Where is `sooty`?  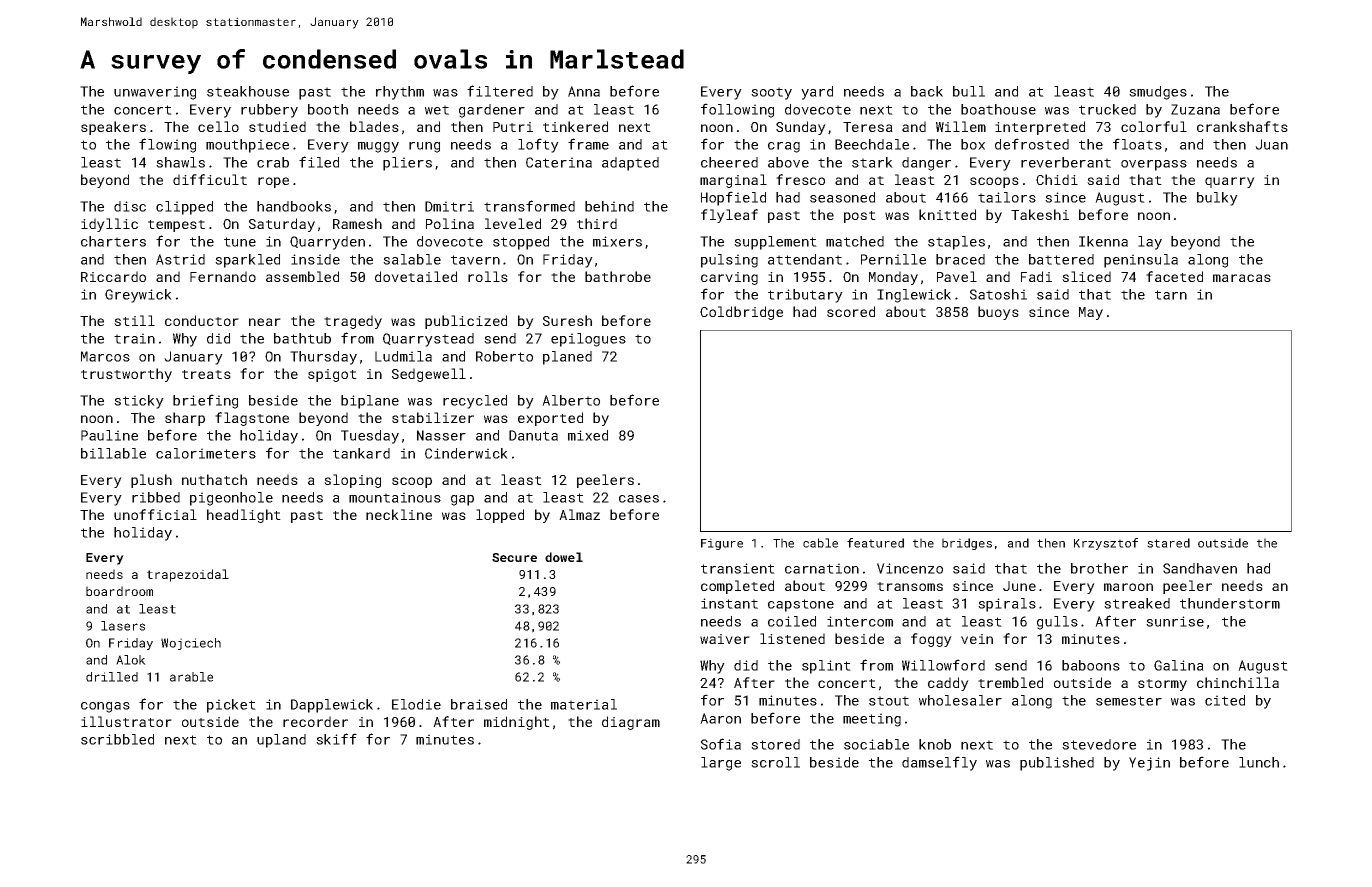
sooty is located at coordinates (771, 93).
